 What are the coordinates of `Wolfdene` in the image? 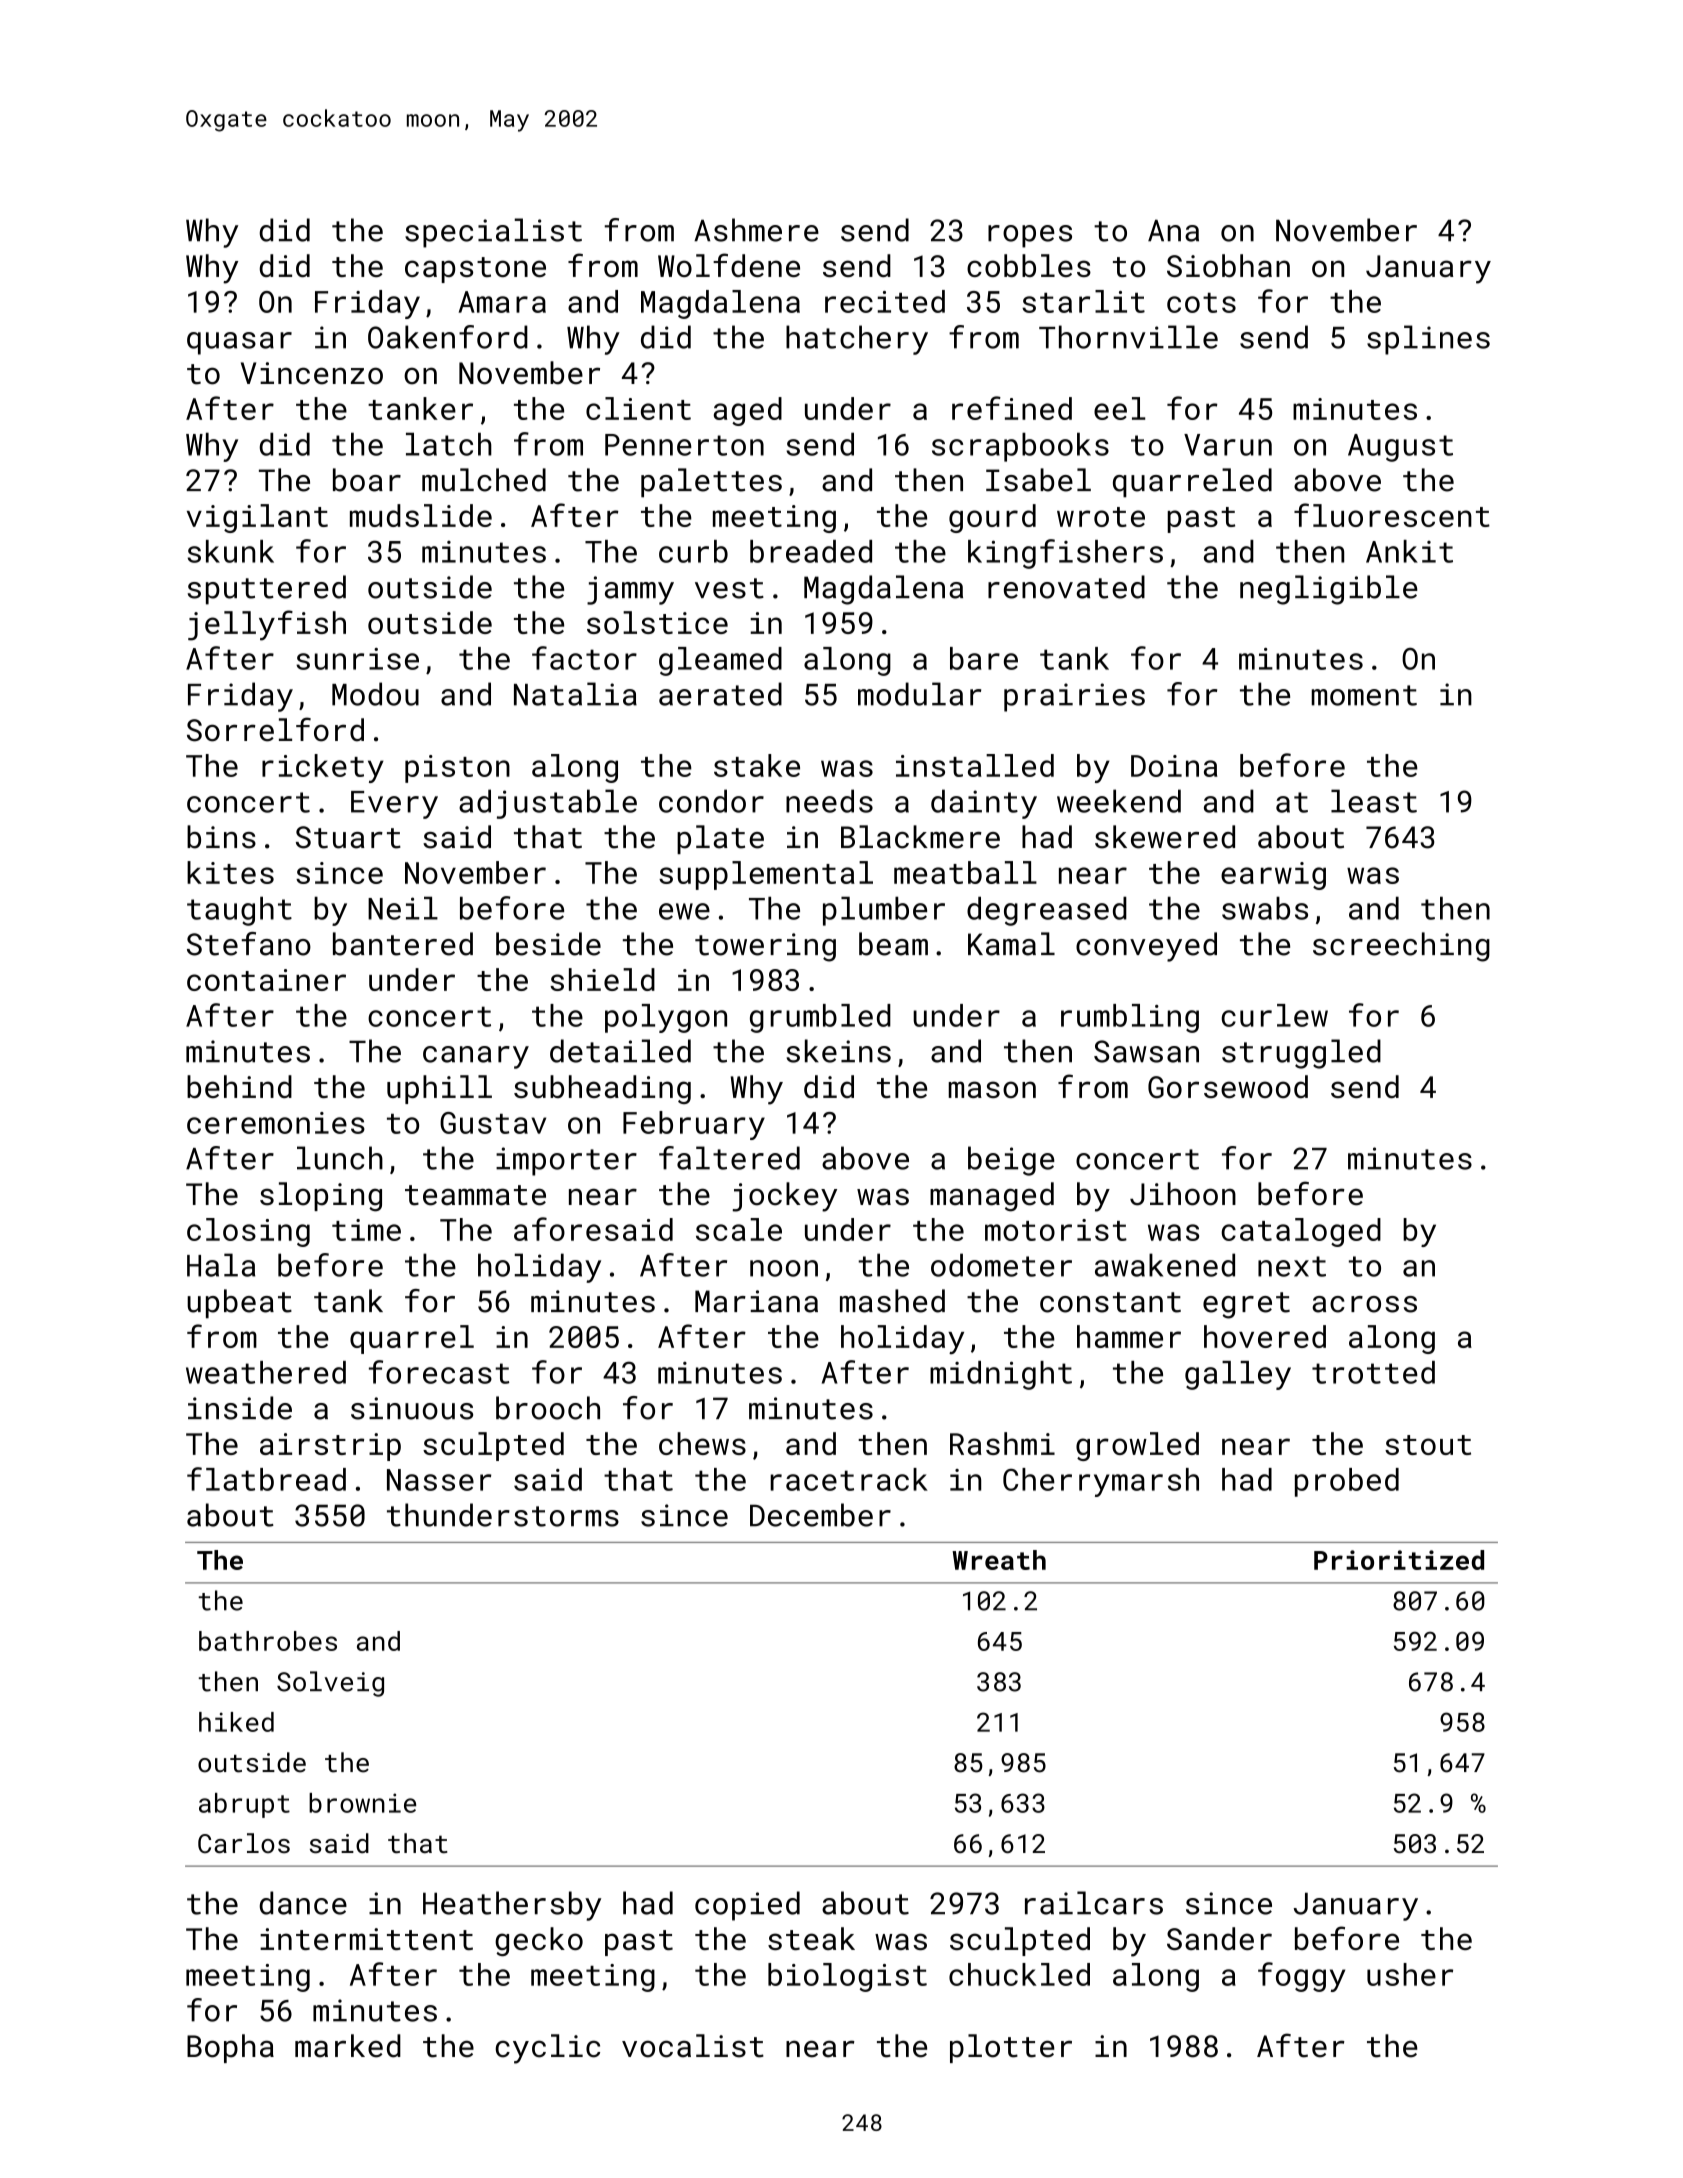 It's located at (729, 265).
